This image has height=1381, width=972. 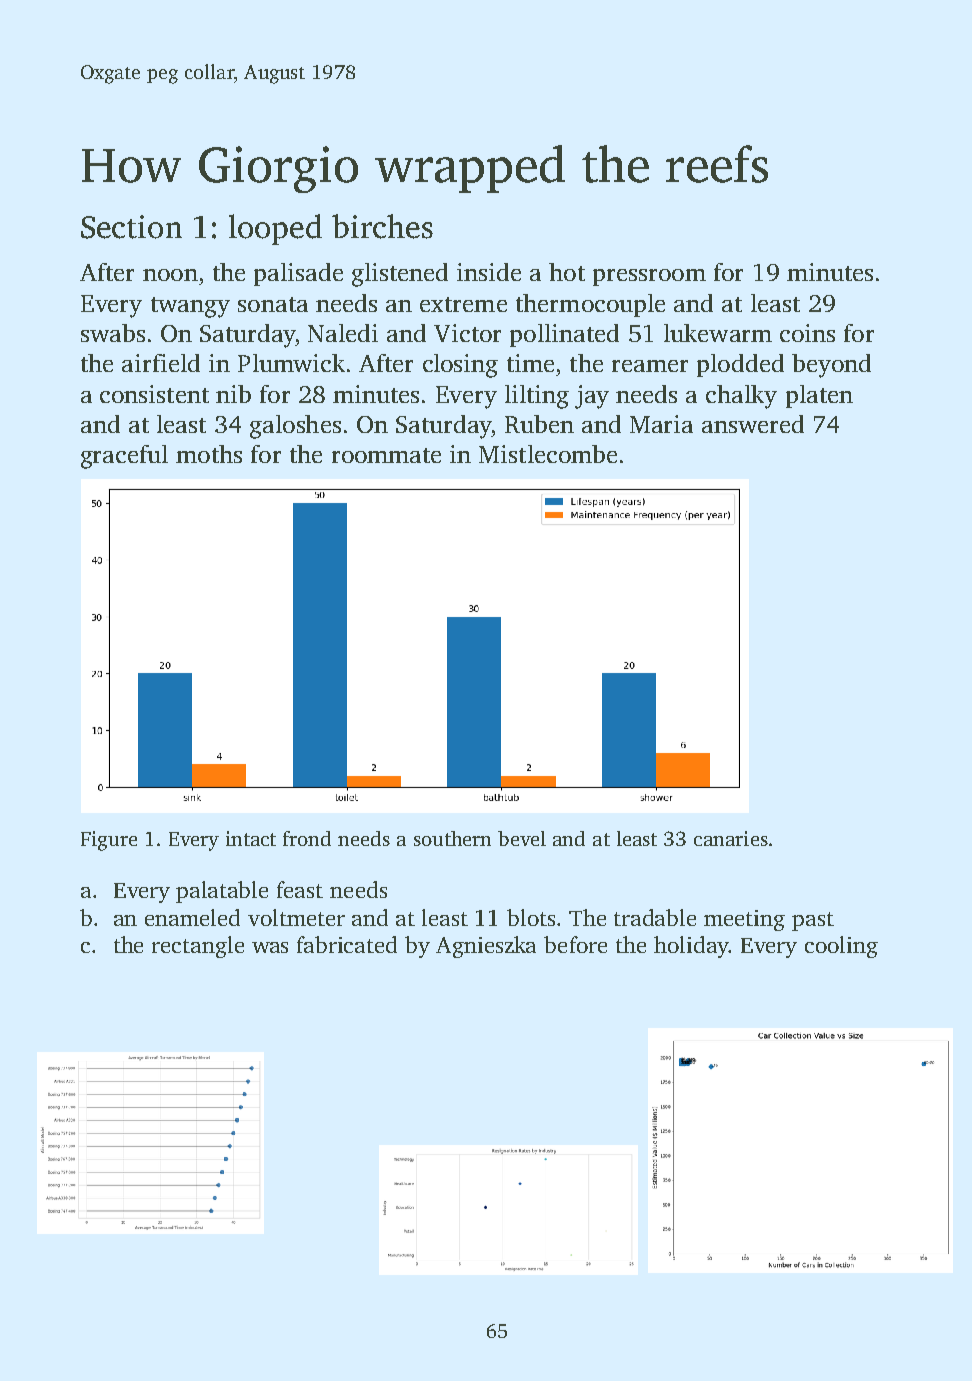 I want to click on pressroom, so click(x=649, y=277).
